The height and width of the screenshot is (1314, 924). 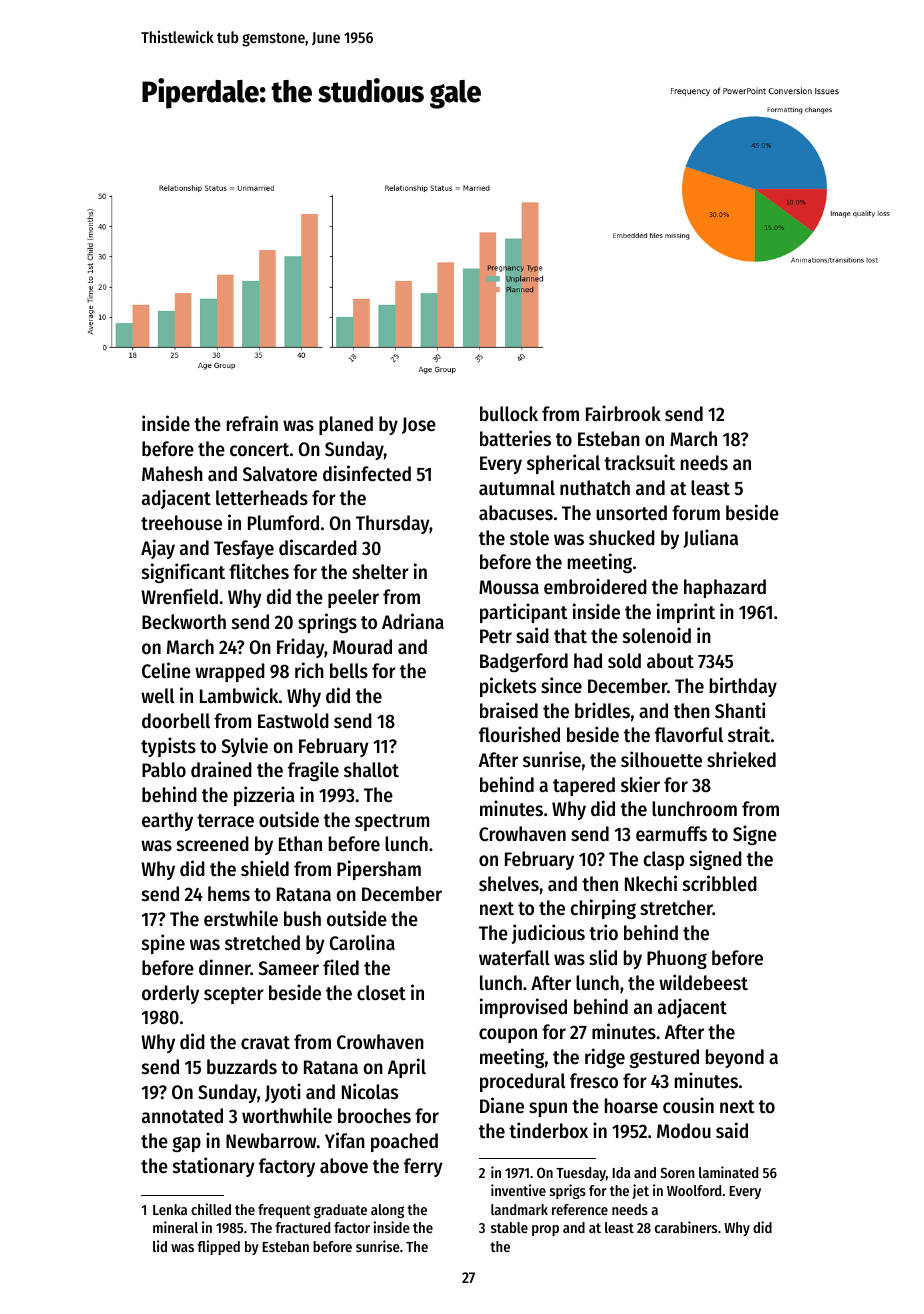 What do you see at coordinates (168, 747) in the screenshot?
I see `typists` at bounding box center [168, 747].
